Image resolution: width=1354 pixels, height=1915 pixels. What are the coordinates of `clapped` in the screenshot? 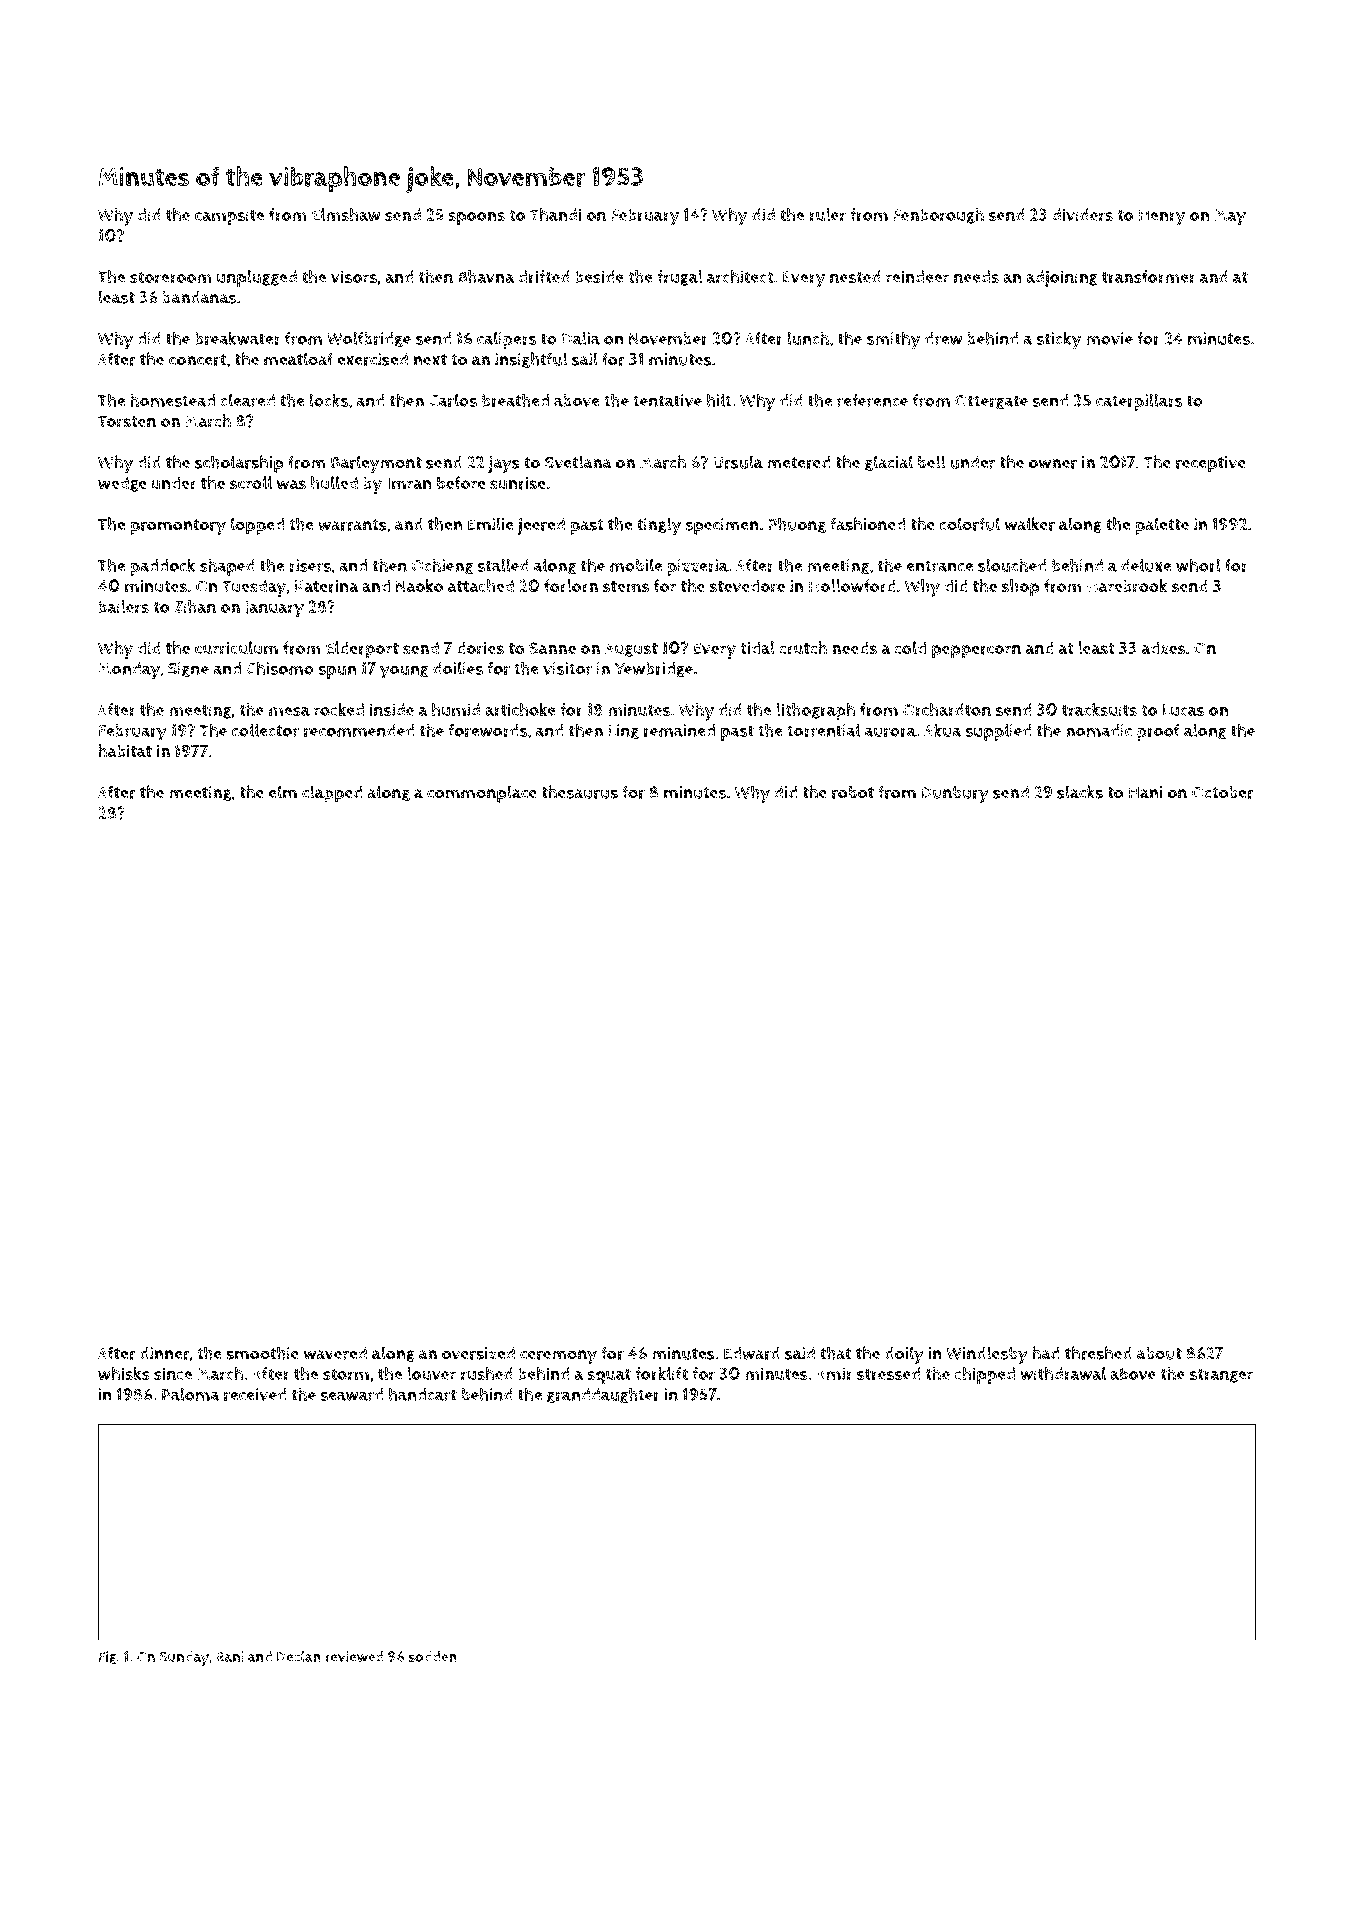 It's located at (332, 794).
